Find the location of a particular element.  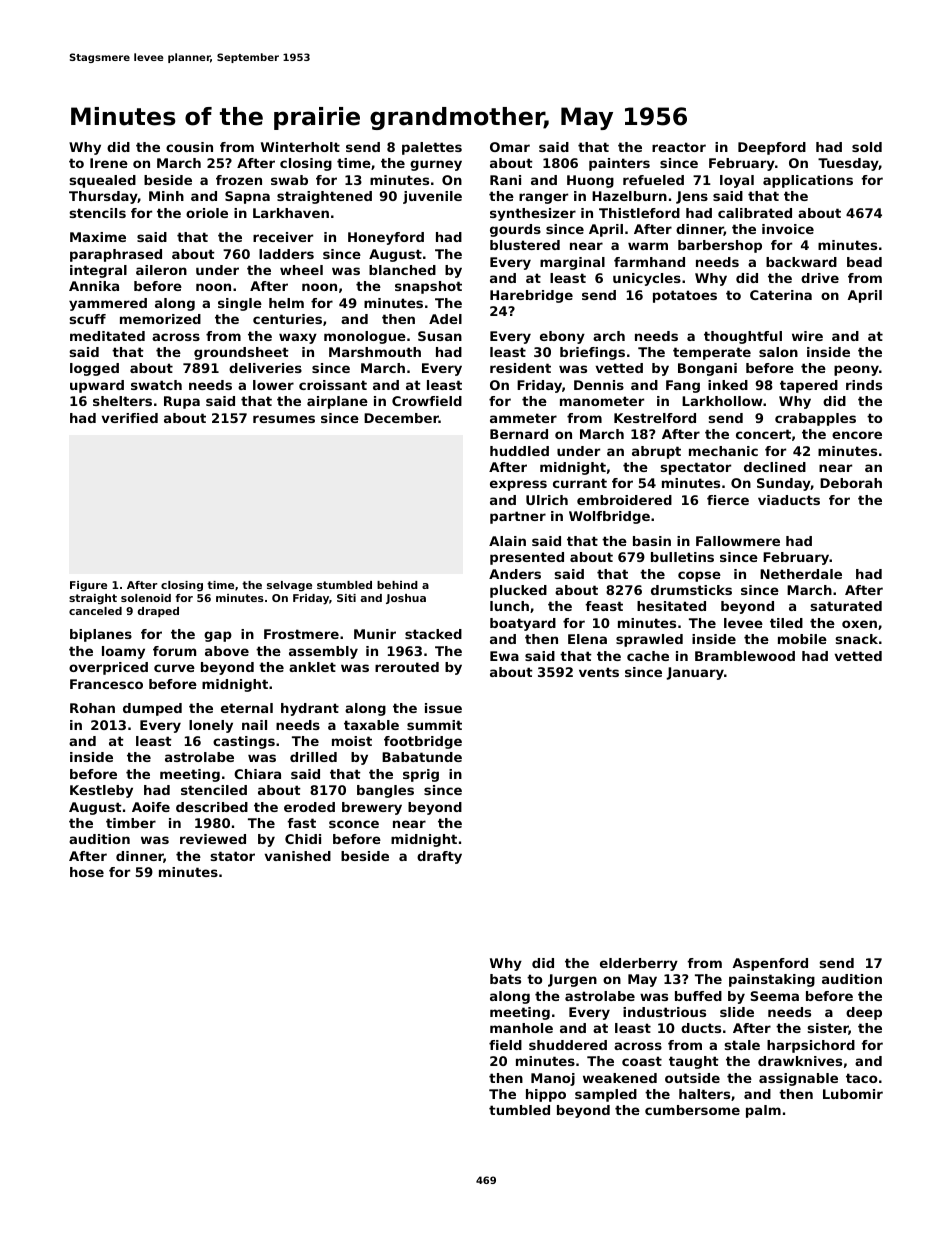

Netherdale is located at coordinates (801, 574).
